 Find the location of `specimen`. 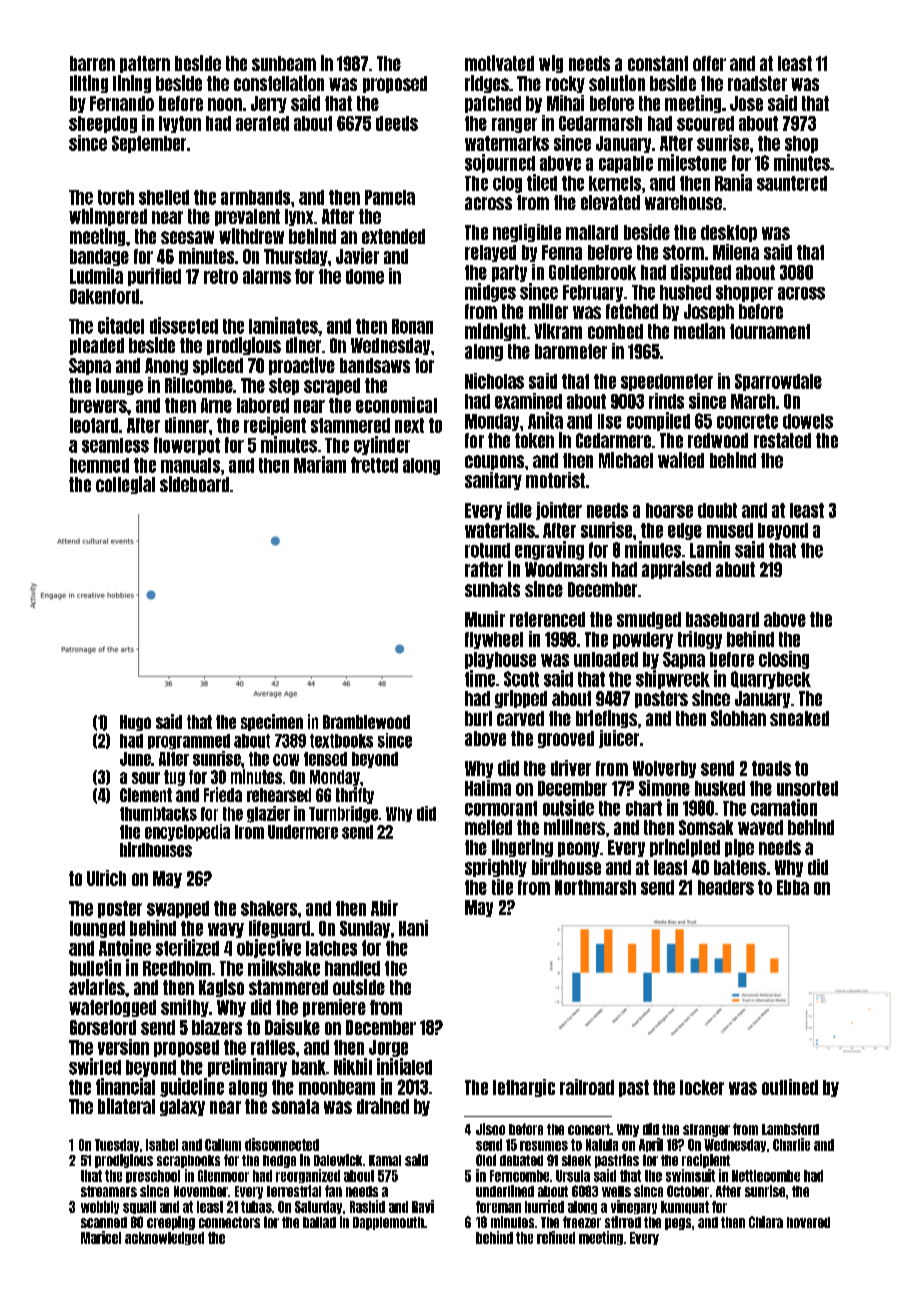

specimen is located at coordinates (272, 722).
